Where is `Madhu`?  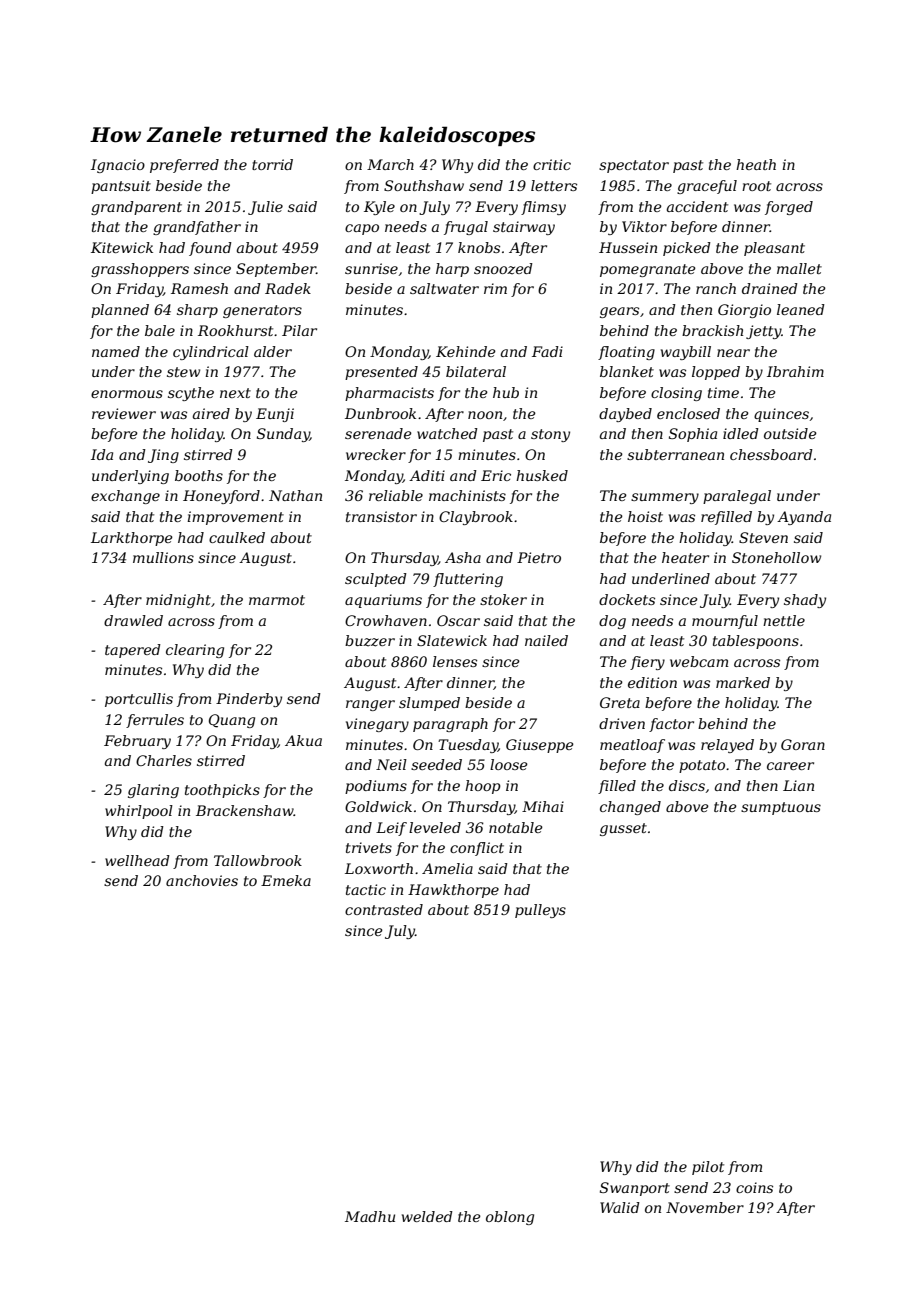
Madhu is located at coordinates (370, 1216).
